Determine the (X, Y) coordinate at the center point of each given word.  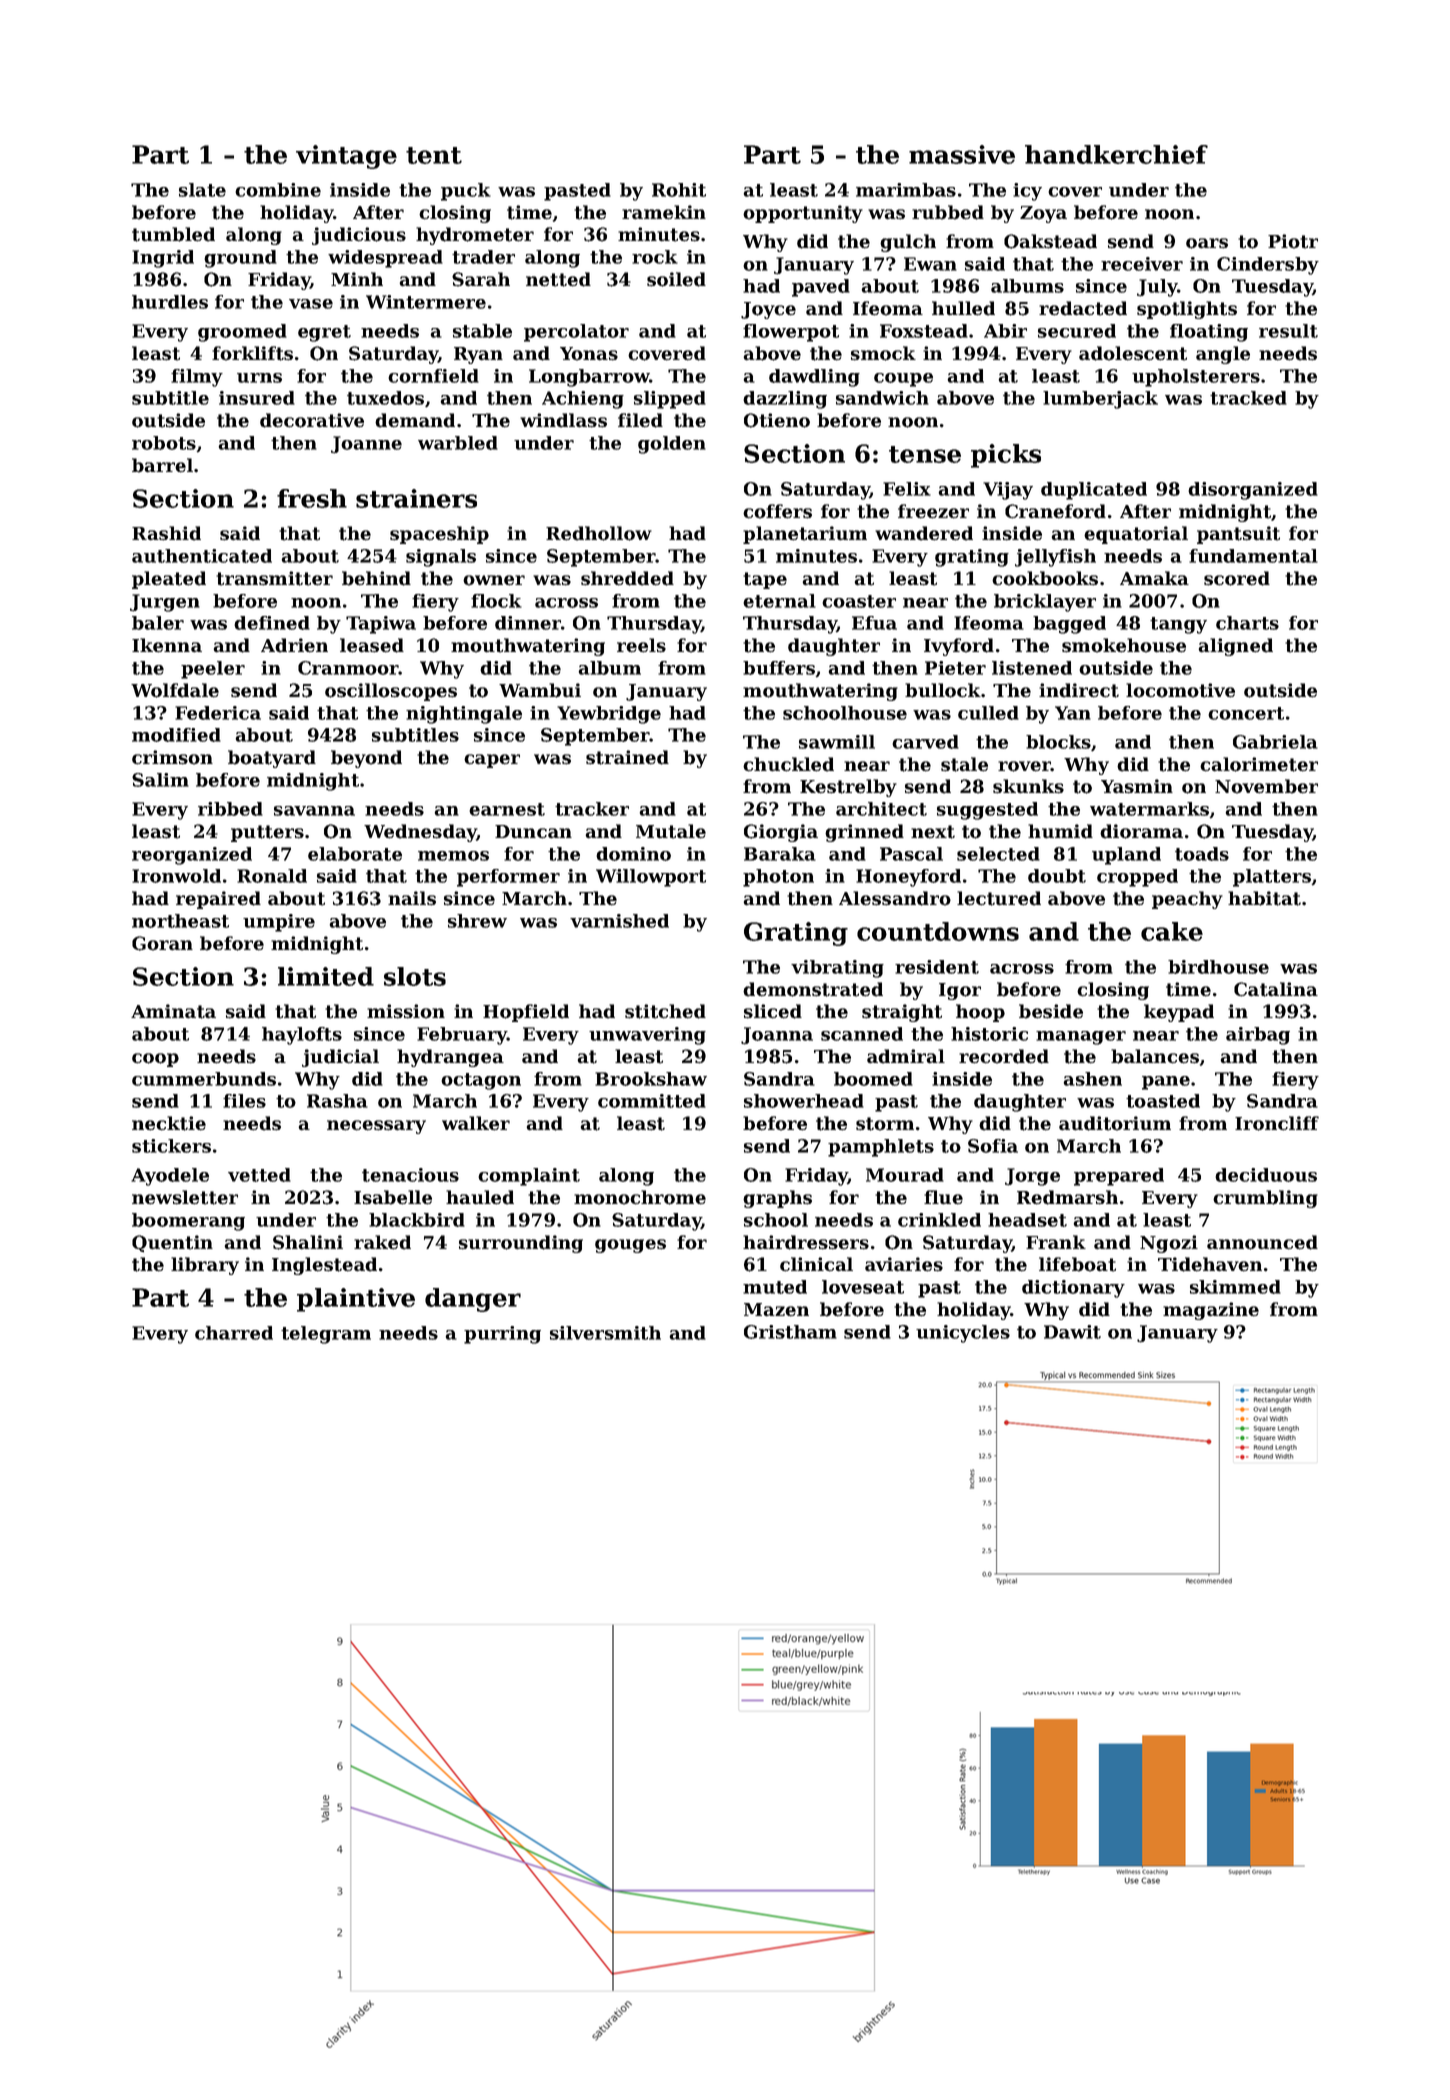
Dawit (1072, 1332)
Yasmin (1137, 786)
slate (202, 190)
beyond (366, 759)
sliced (773, 1011)
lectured (999, 898)
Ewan (930, 264)
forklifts (252, 353)
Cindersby (1268, 266)
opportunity (803, 214)
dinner (528, 623)
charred (234, 1333)
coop (155, 1060)
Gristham (790, 1332)
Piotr (1293, 241)
